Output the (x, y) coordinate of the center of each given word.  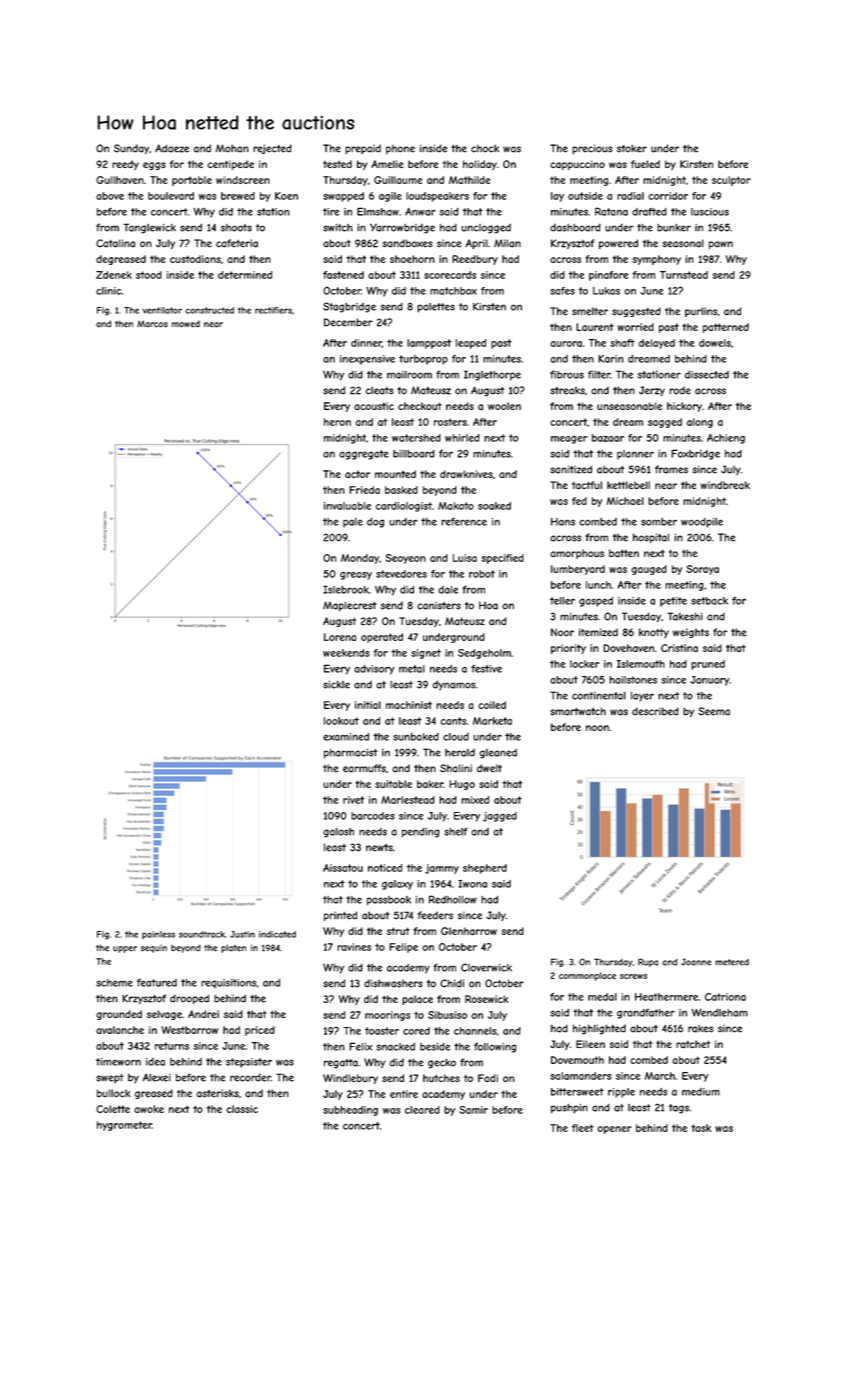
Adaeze (172, 148)
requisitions (228, 983)
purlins (701, 312)
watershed (416, 438)
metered (732, 962)
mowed (186, 324)
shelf (456, 831)
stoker (632, 148)
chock (485, 149)
